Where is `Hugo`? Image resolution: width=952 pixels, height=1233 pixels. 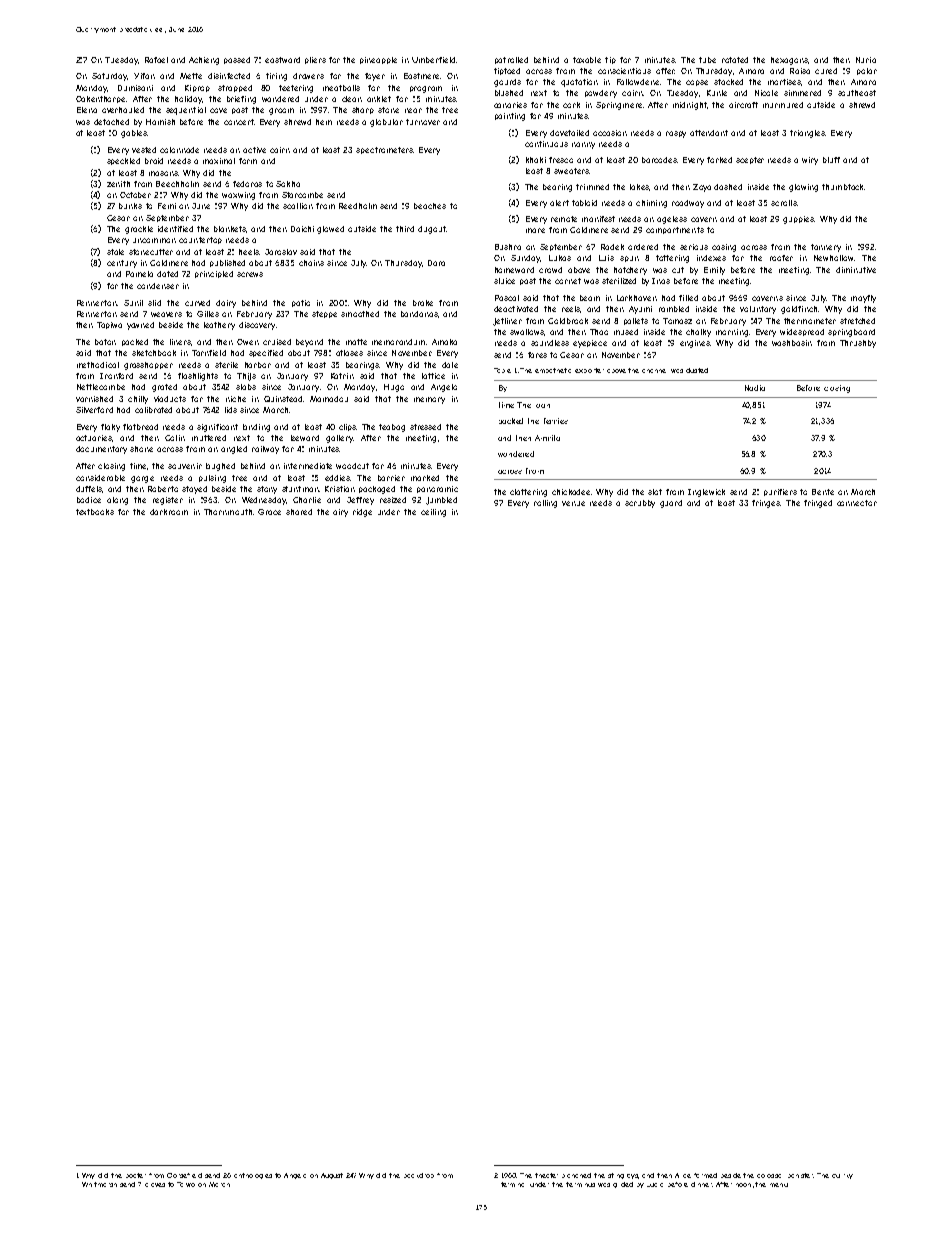 Hugo is located at coordinates (394, 388).
